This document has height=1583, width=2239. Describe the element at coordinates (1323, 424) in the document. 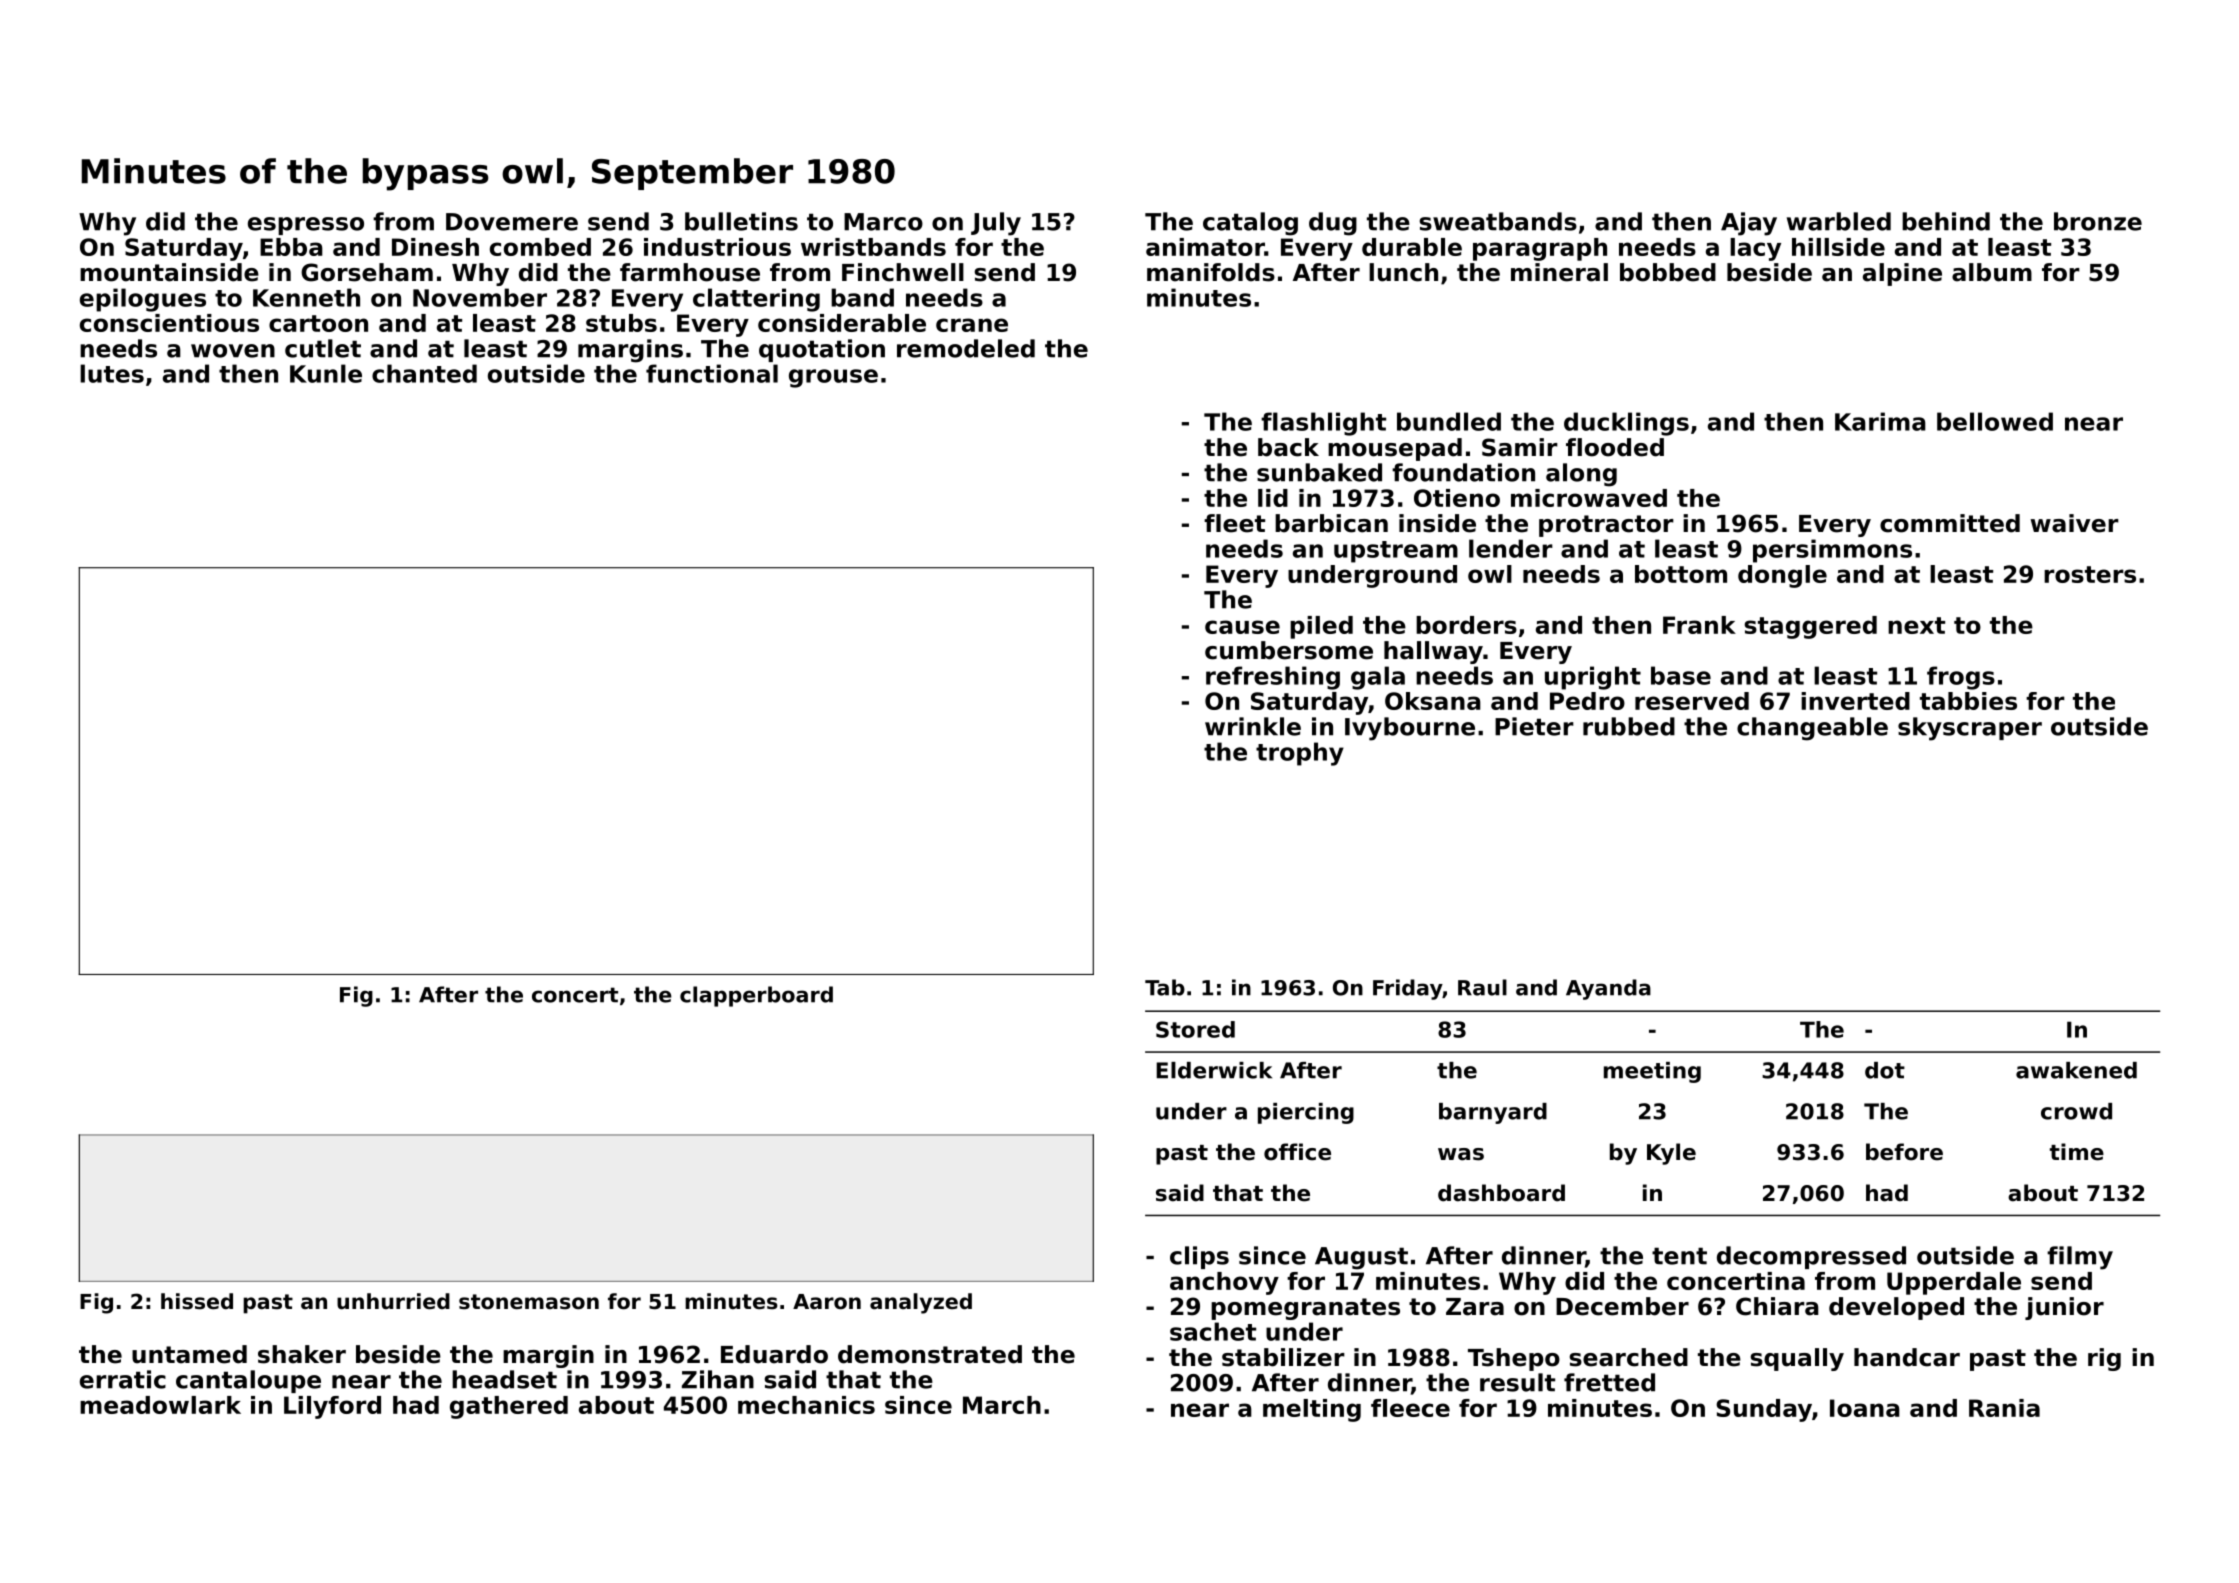

I see `flashlight` at that location.
